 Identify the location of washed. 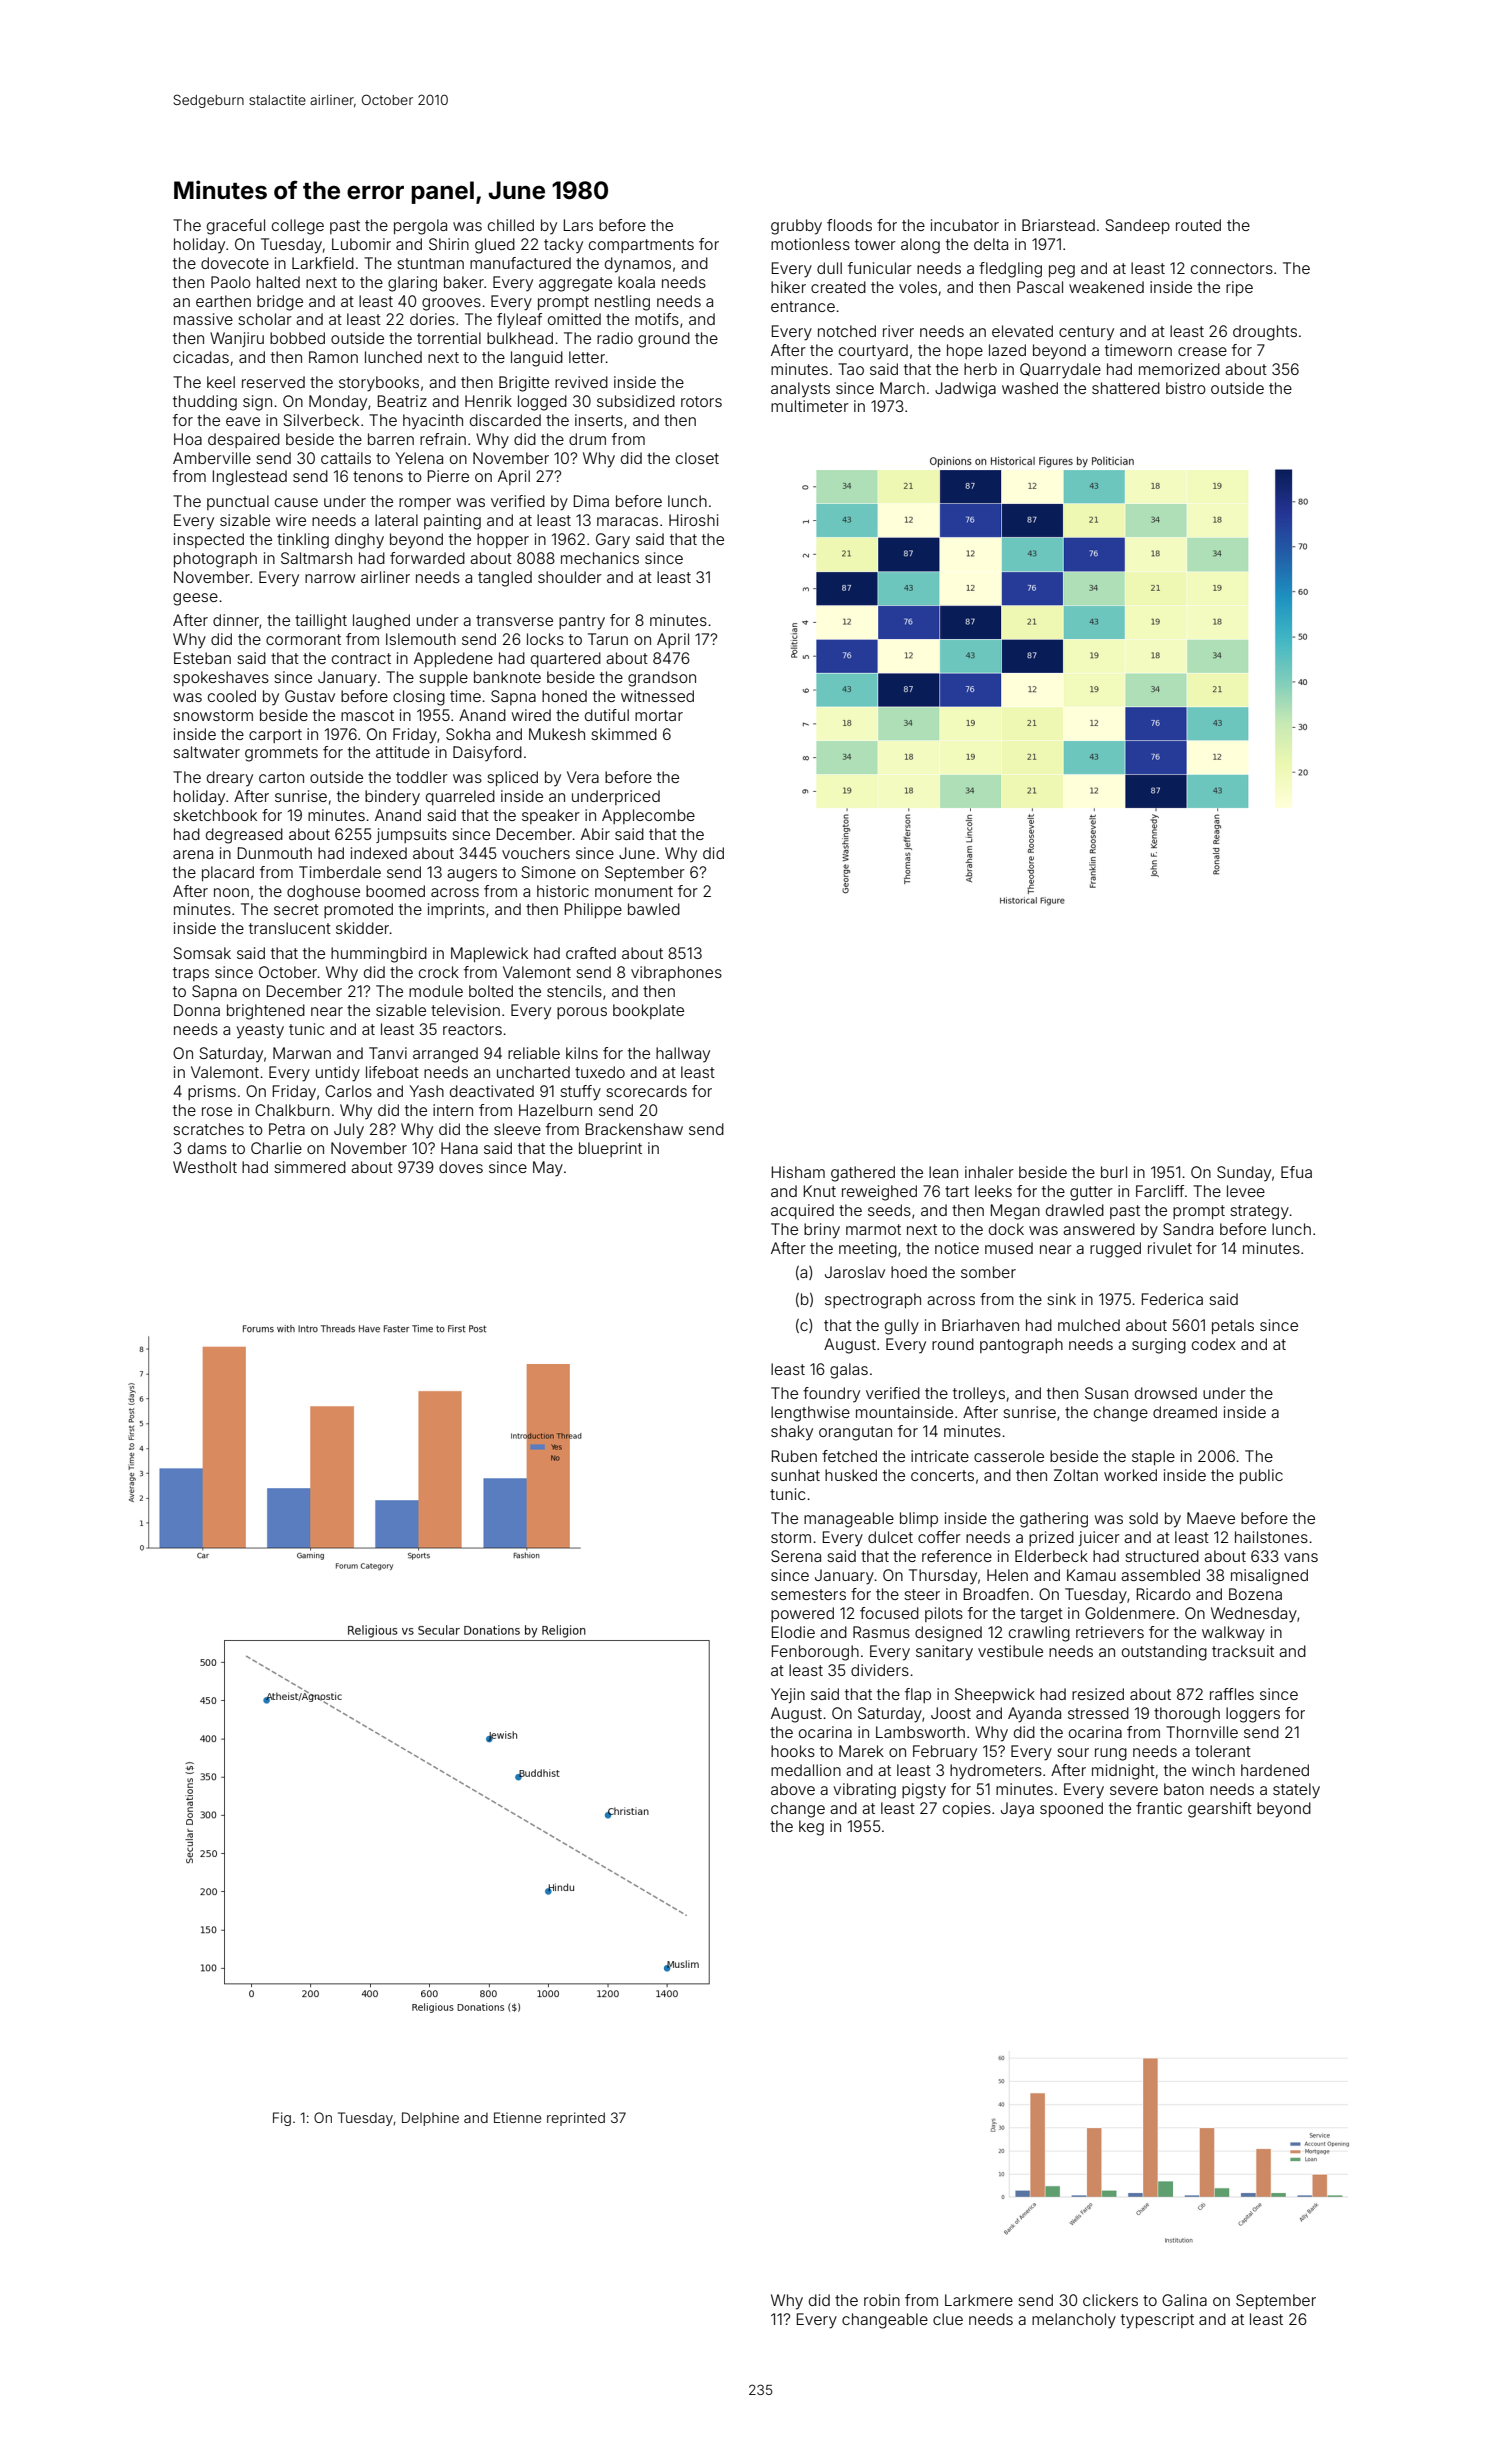
(1030, 388).
